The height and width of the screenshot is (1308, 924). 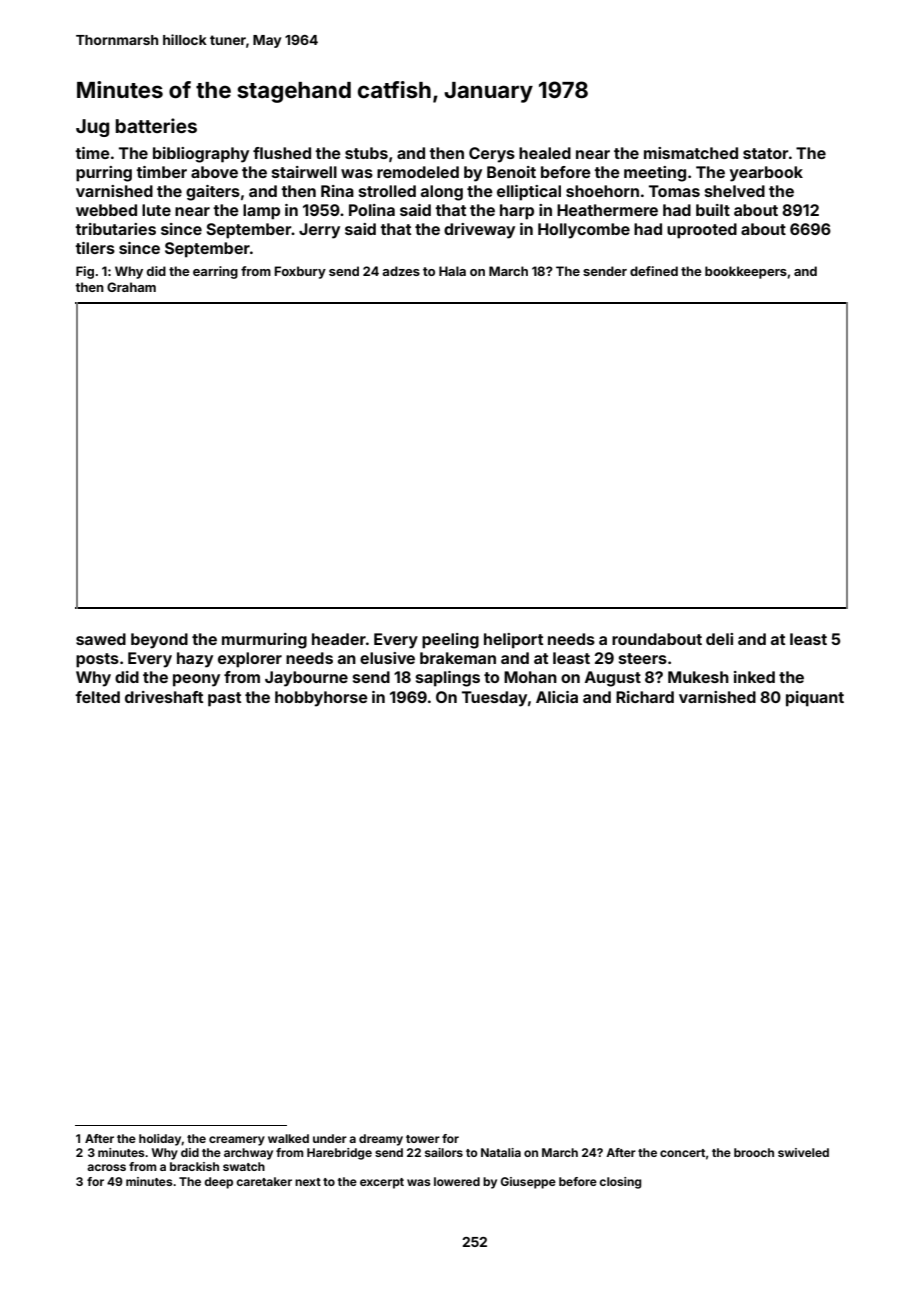 I want to click on defined, so click(x=654, y=271).
